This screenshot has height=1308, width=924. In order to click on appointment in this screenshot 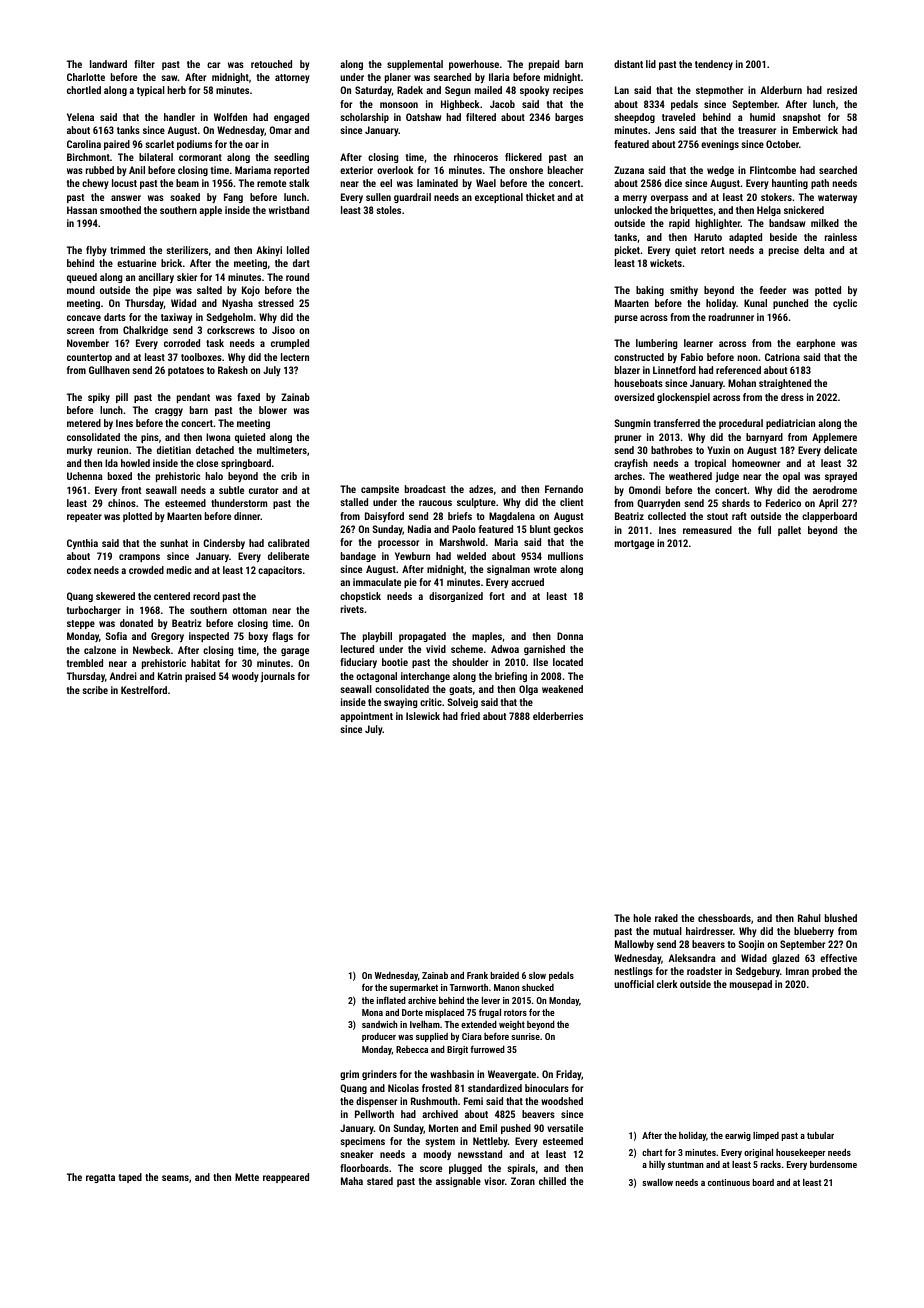, I will do `click(366, 717)`.
